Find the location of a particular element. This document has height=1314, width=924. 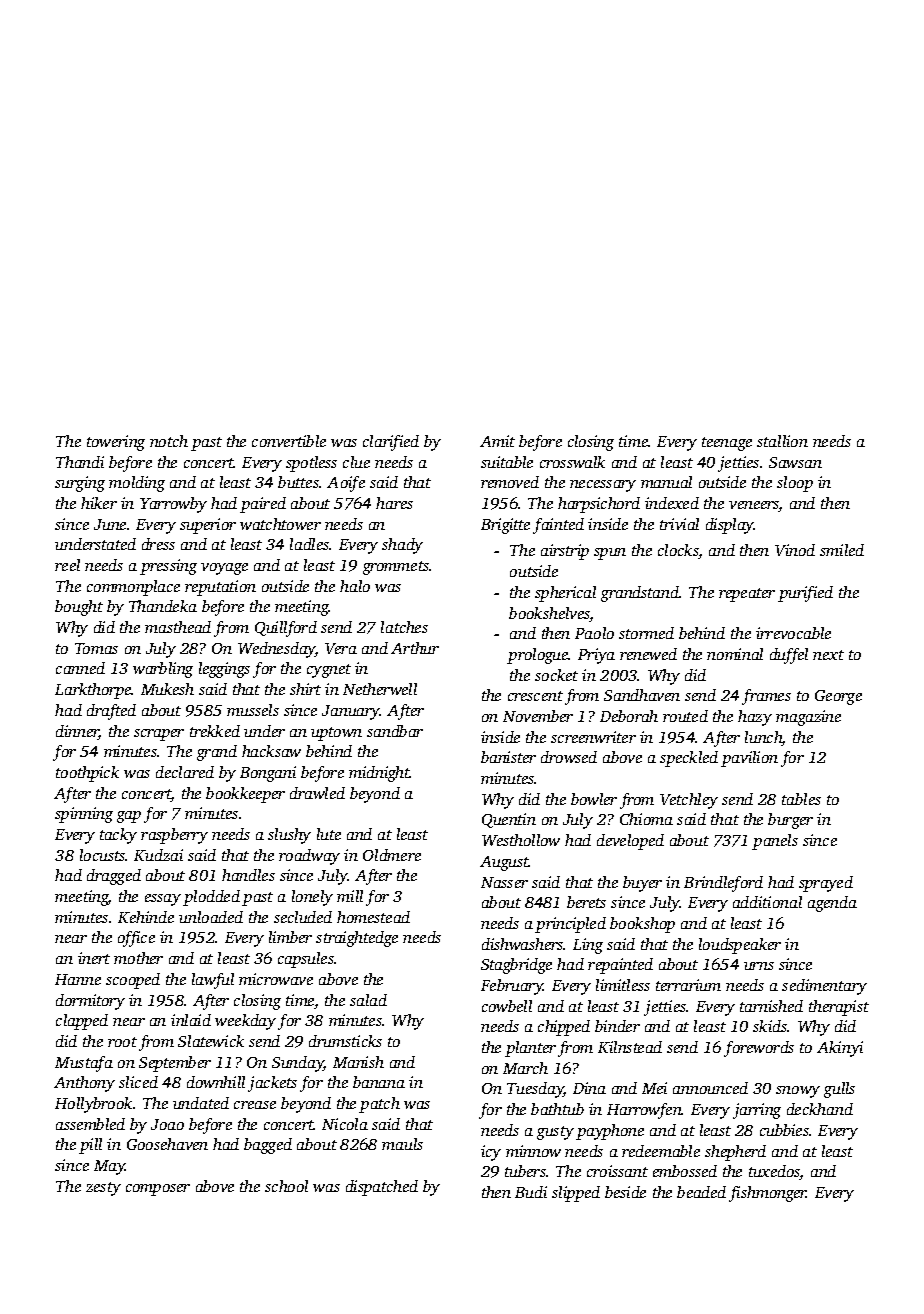

Nasser is located at coordinates (504, 882).
